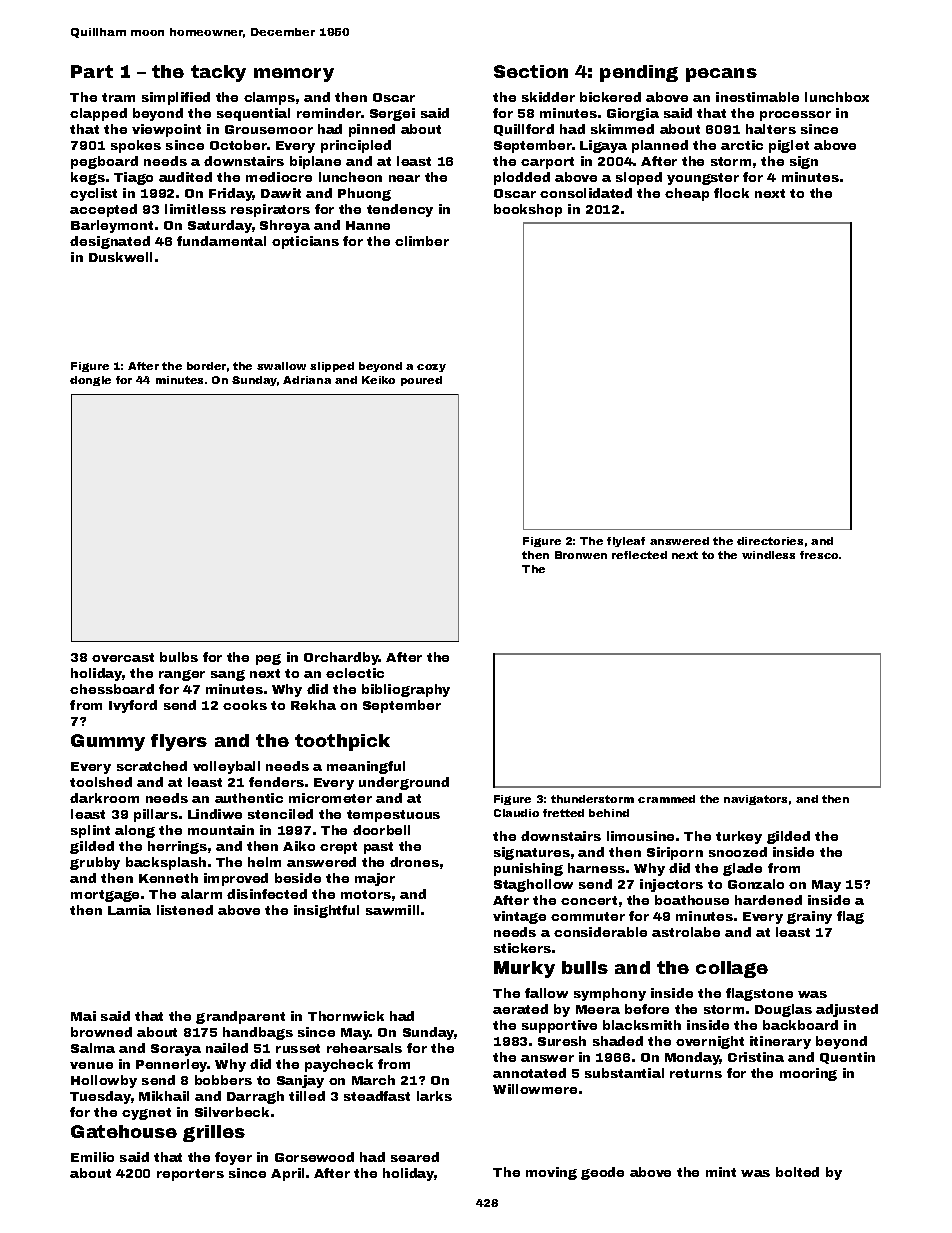 The height and width of the screenshot is (1233, 952). What do you see at coordinates (581, 555) in the screenshot?
I see `Bronwen` at bounding box center [581, 555].
